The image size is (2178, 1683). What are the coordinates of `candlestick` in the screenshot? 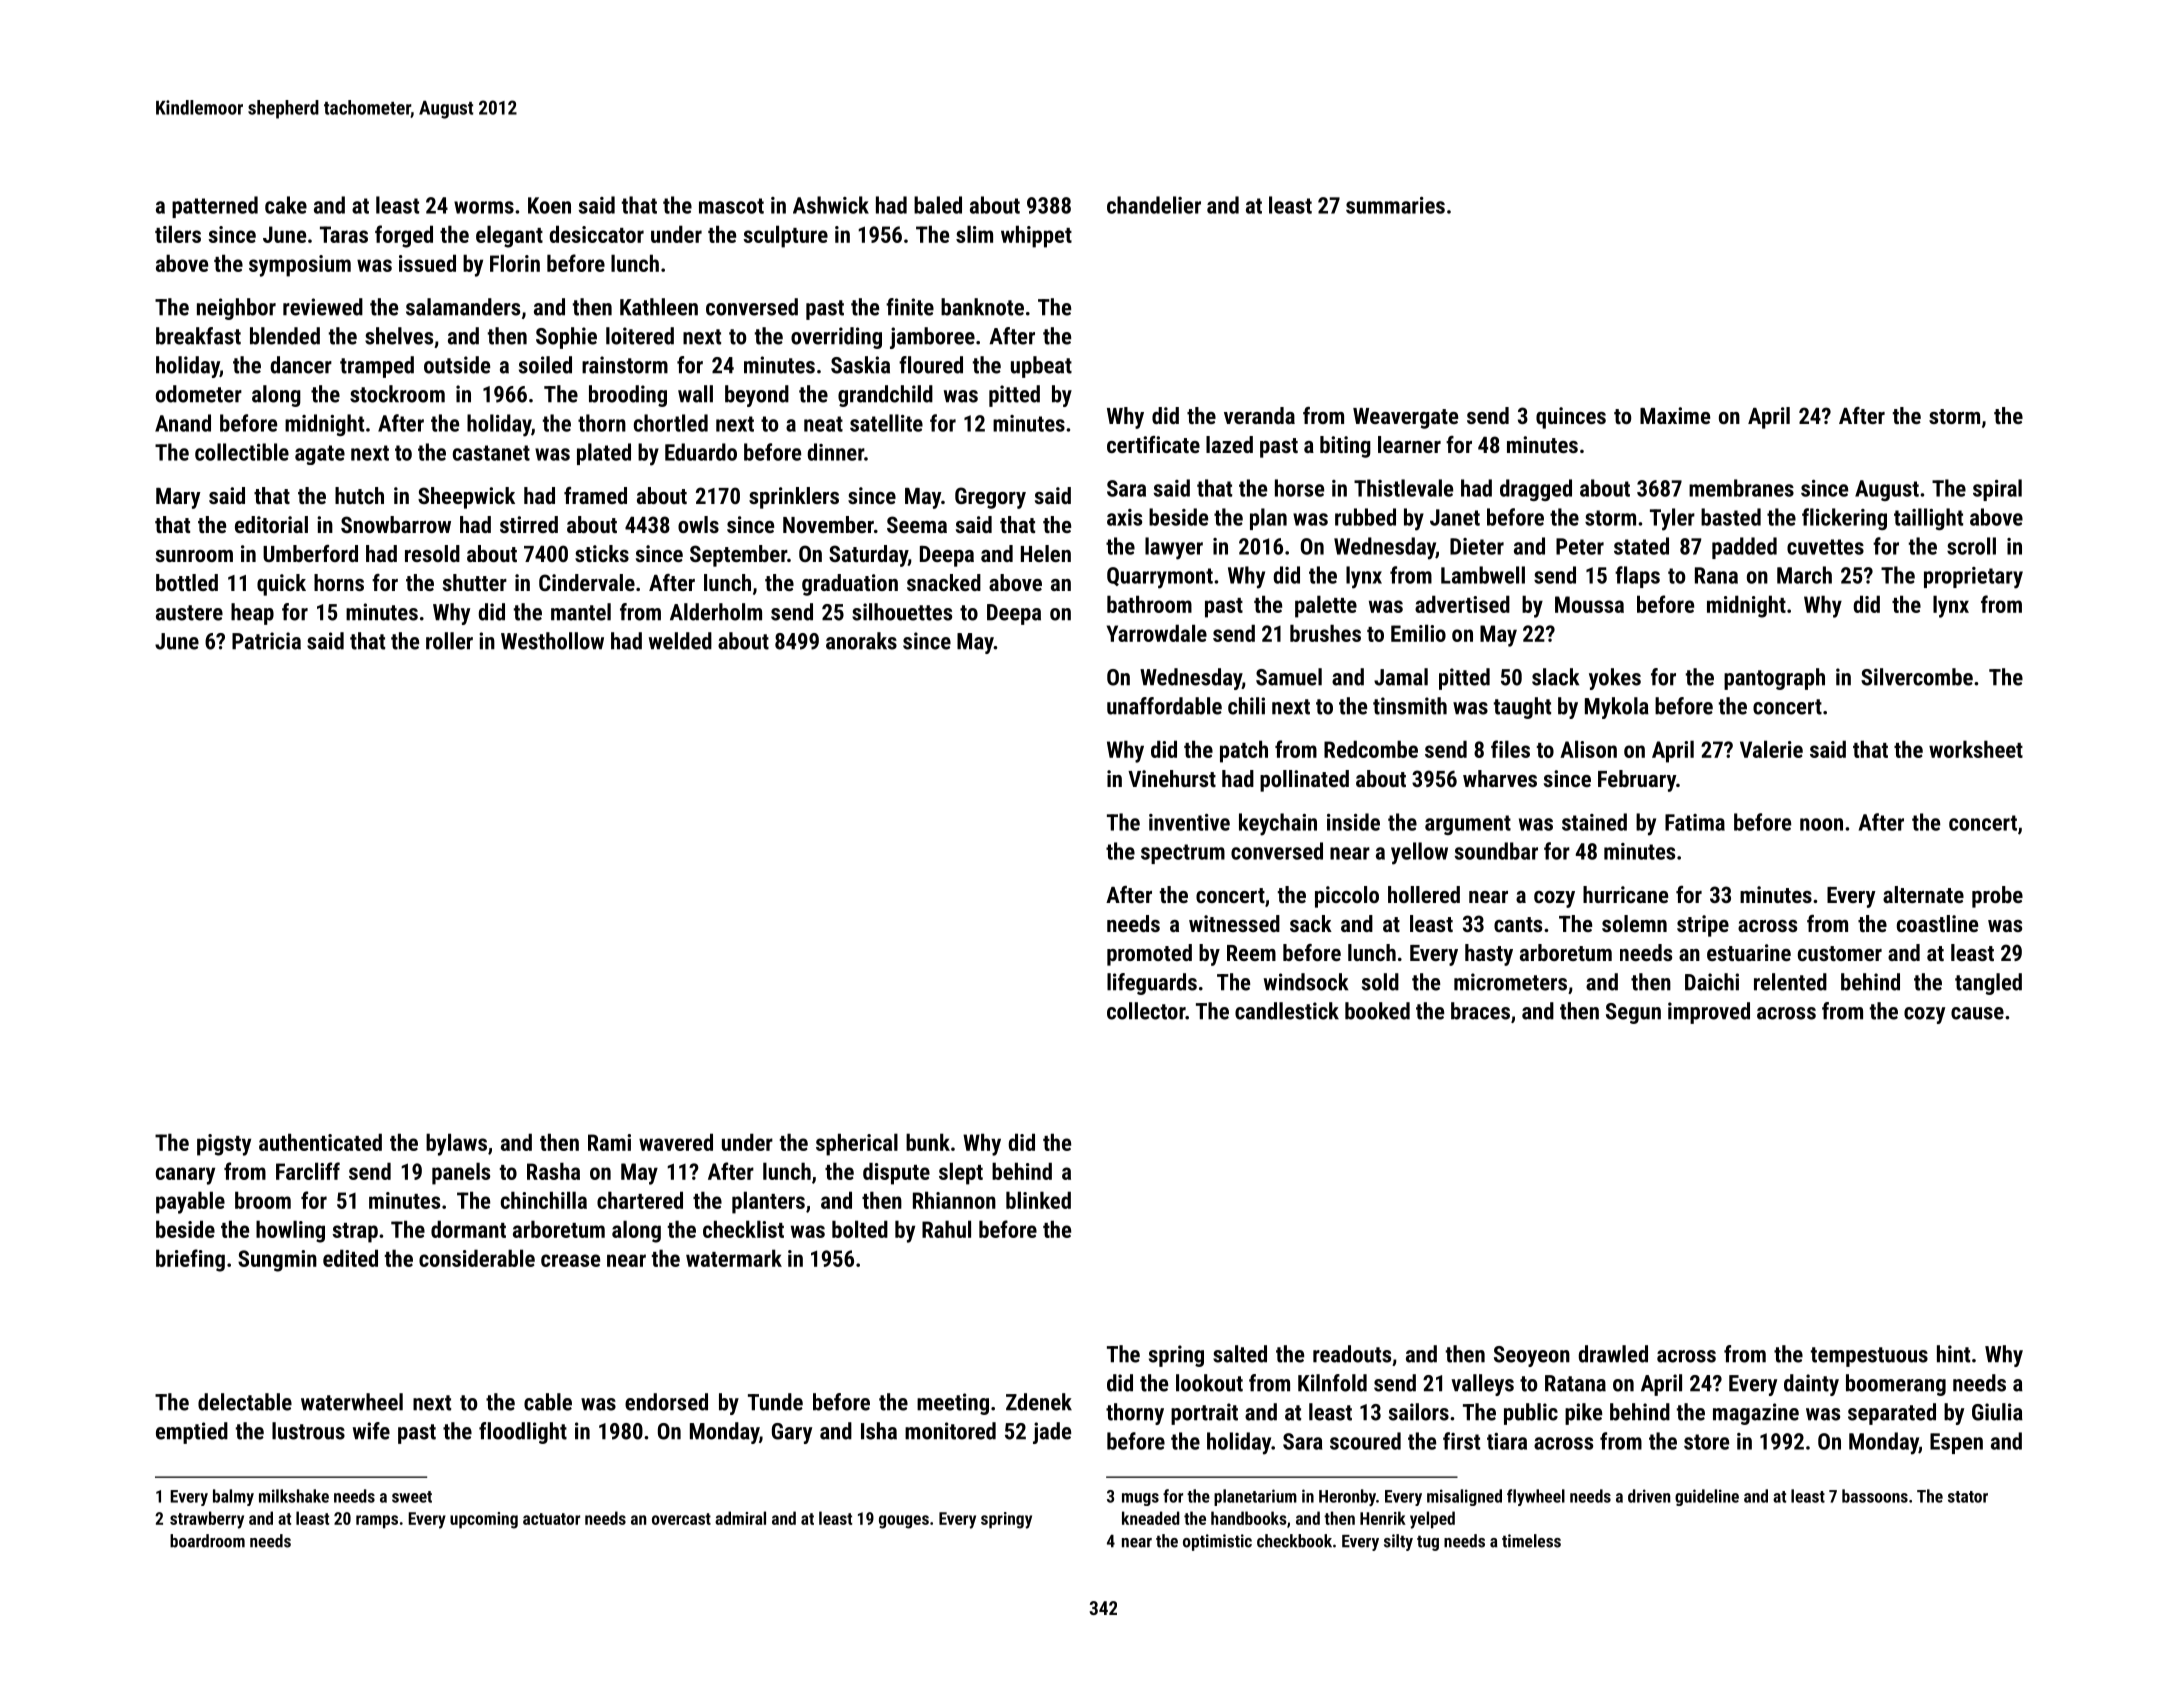 It's located at (1287, 1011).
